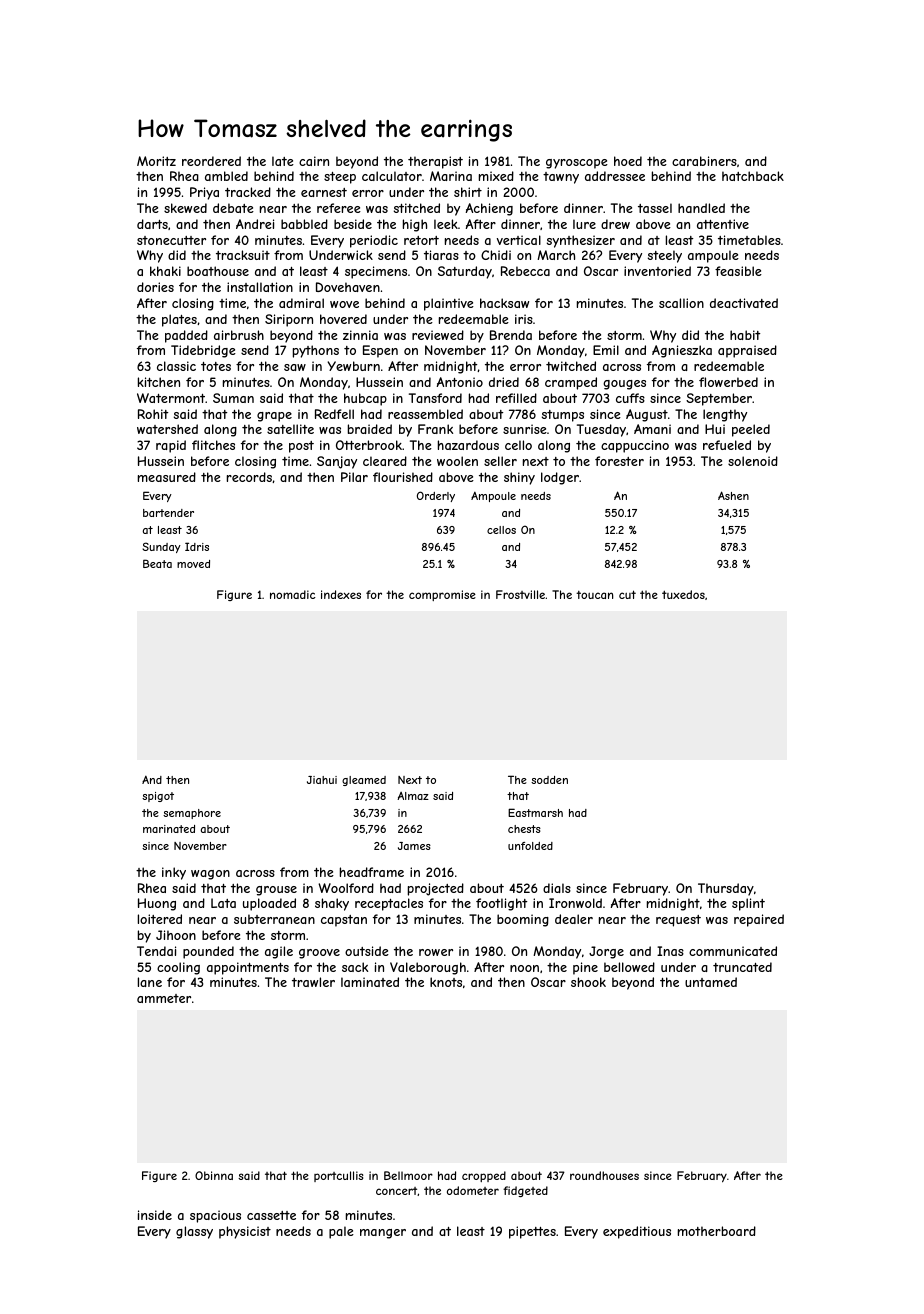 The image size is (924, 1314). What do you see at coordinates (436, 496) in the screenshot?
I see `Orderly` at bounding box center [436, 496].
